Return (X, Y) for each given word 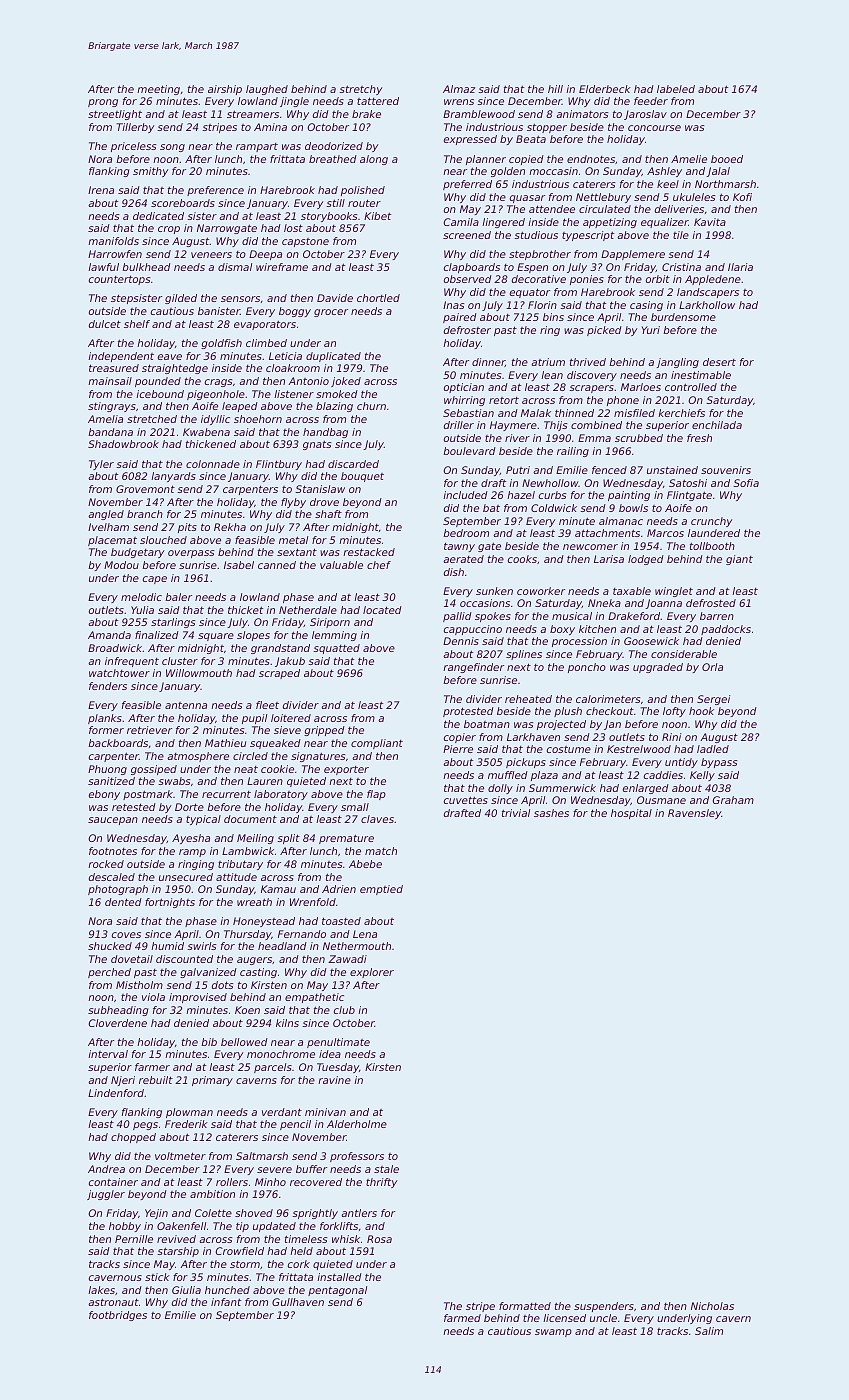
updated (274, 1227)
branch (145, 514)
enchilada (717, 425)
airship (225, 90)
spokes (493, 617)
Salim (709, 1331)
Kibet (377, 216)
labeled (676, 89)
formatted (525, 1306)
